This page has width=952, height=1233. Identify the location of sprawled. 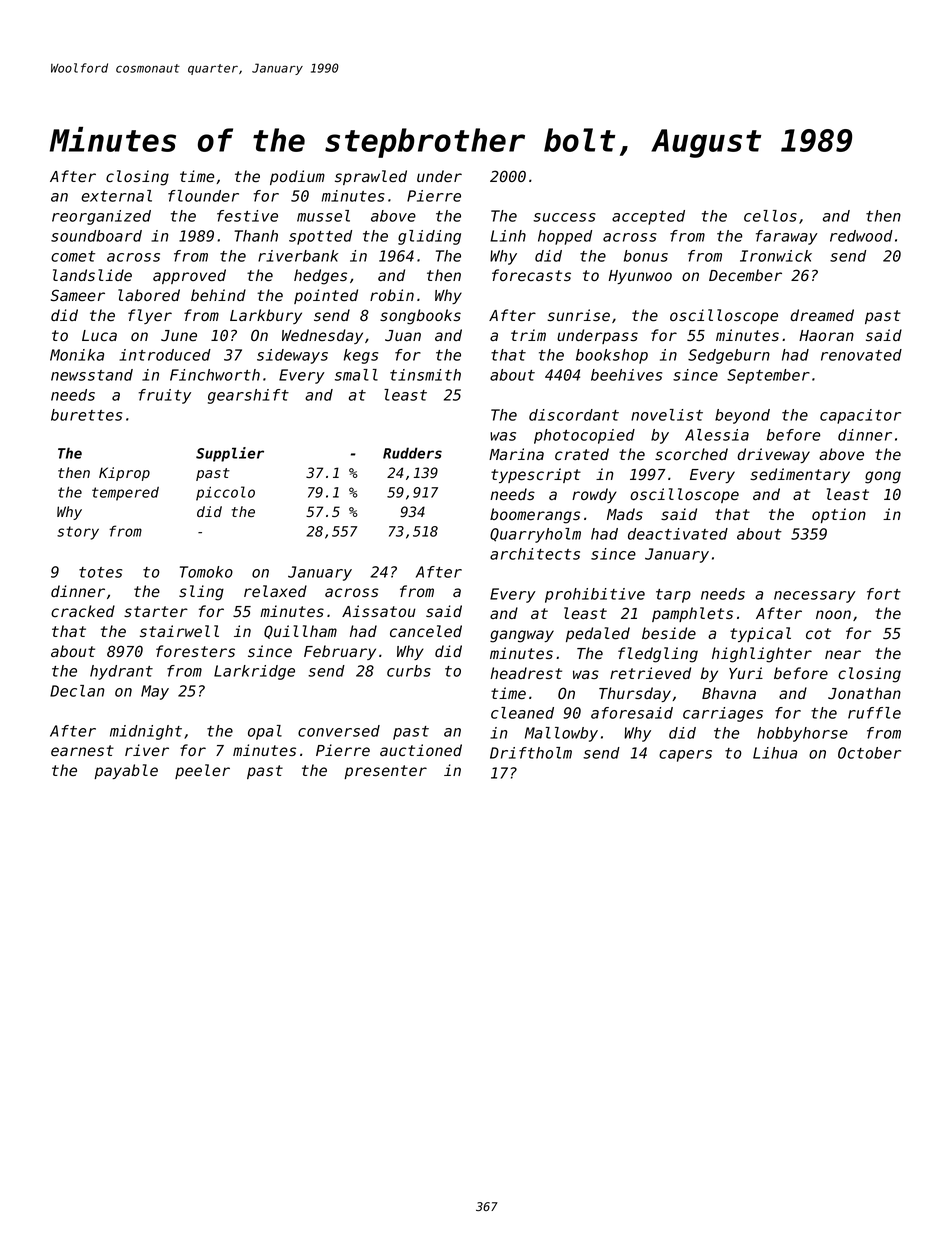
(371, 177).
